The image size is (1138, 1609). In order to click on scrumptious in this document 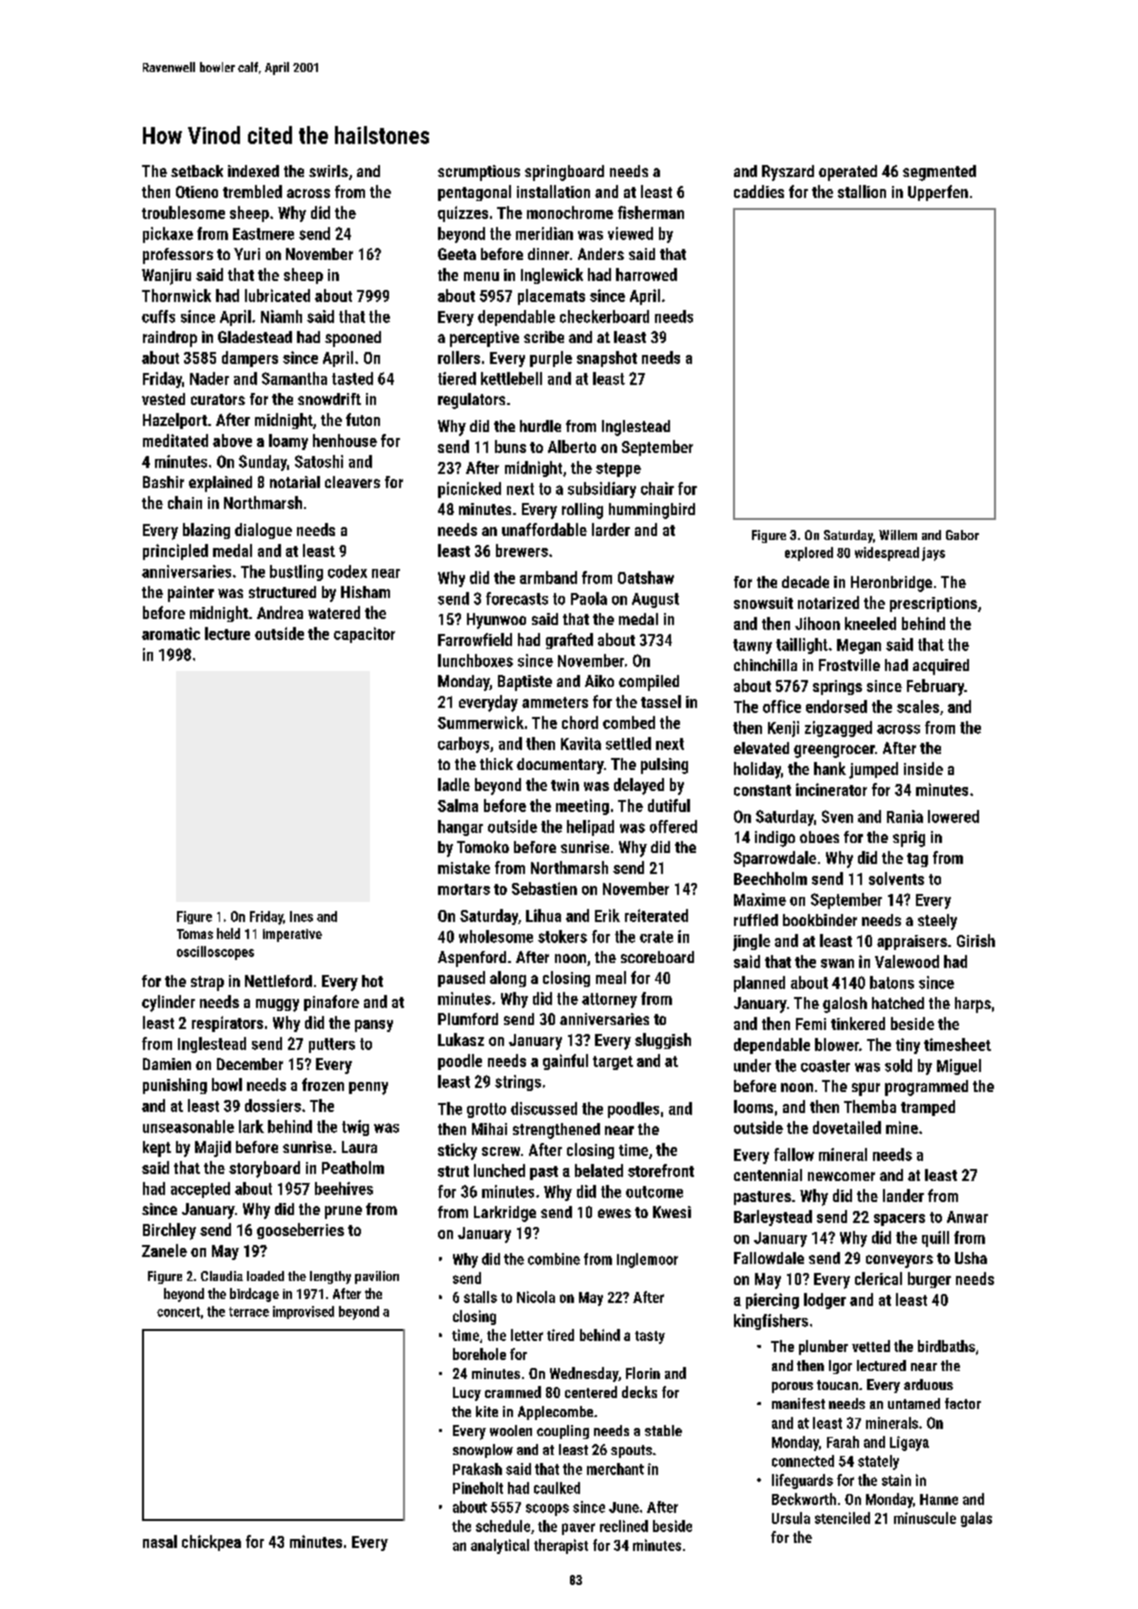, I will do `click(479, 173)`.
